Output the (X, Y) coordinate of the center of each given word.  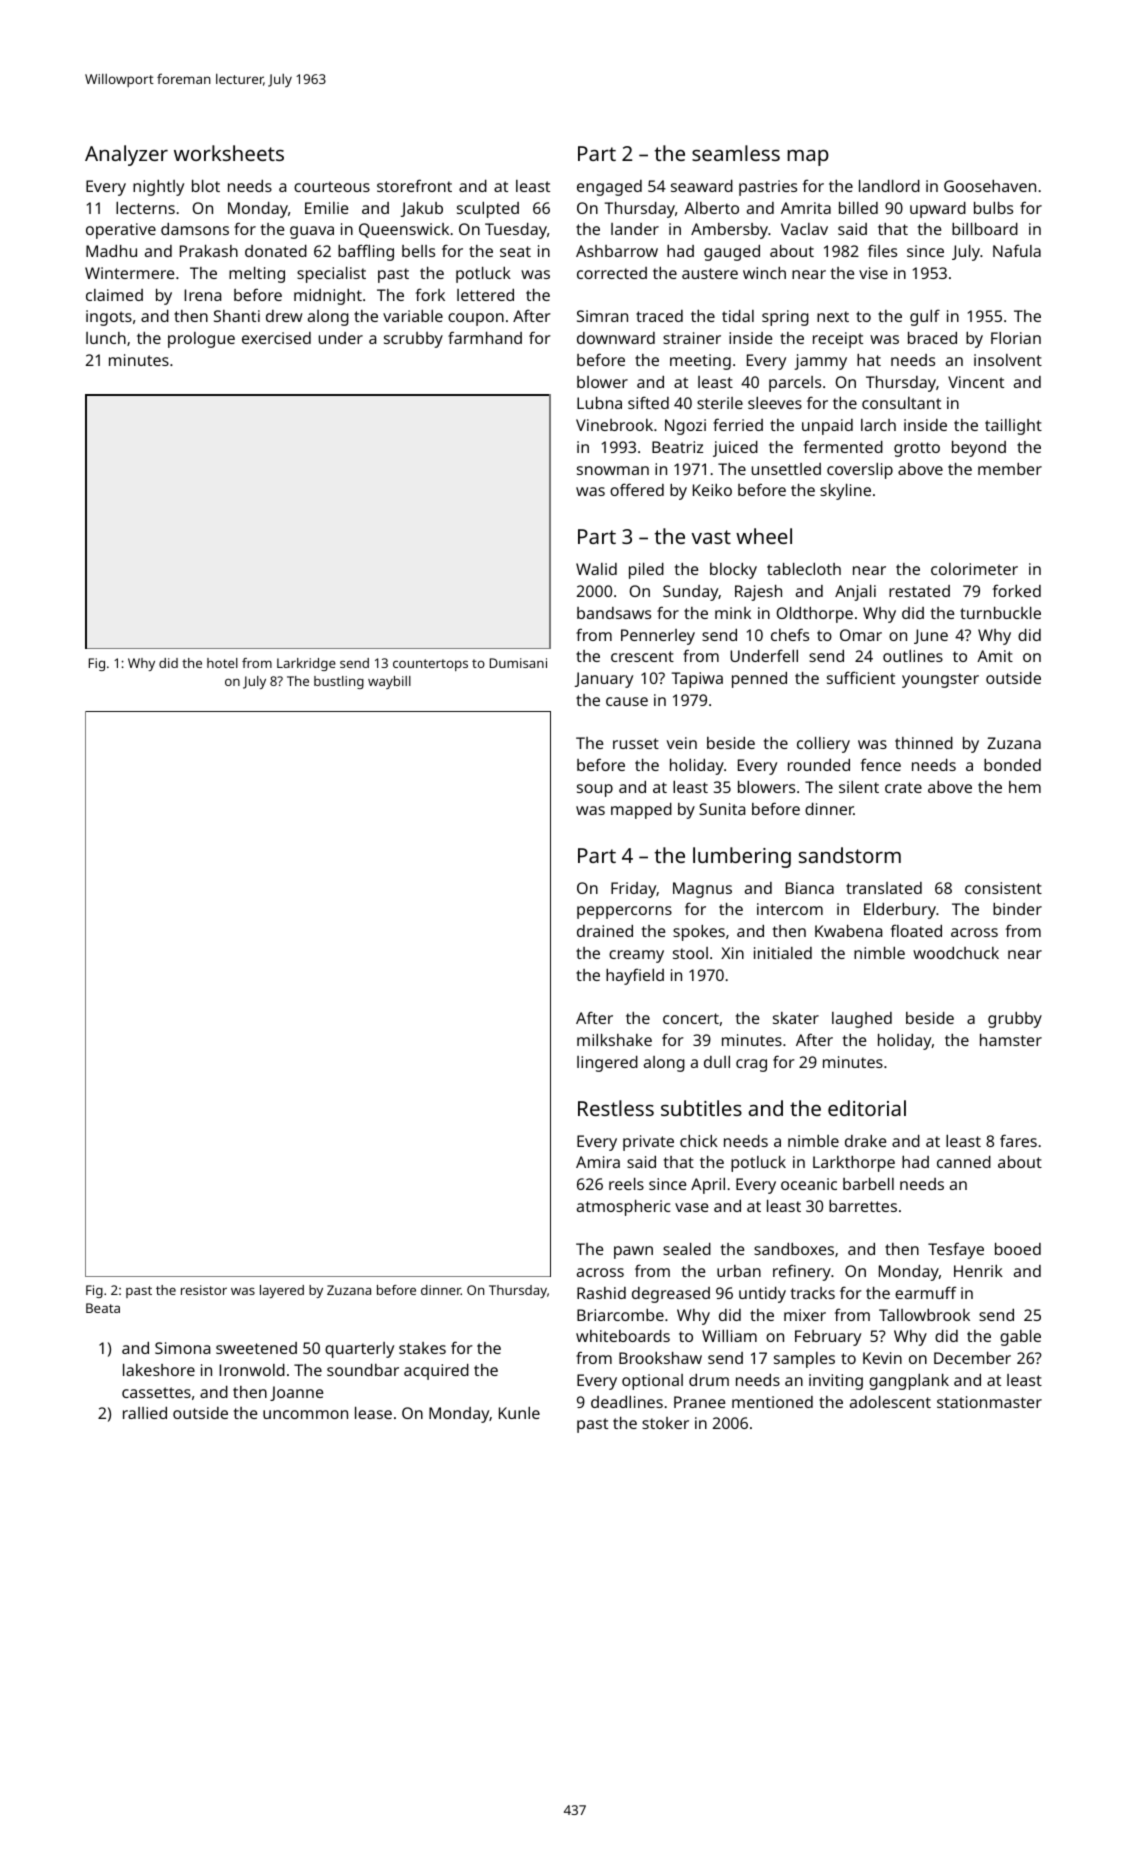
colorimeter (974, 569)
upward (938, 210)
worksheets (229, 153)
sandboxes (794, 1249)
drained (605, 931)
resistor (204, 1290)
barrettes (863, 1206)
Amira (598, 1162)
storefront (414, 185)
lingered (607, 1064)
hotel (222, 663)
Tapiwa (697, 680)
